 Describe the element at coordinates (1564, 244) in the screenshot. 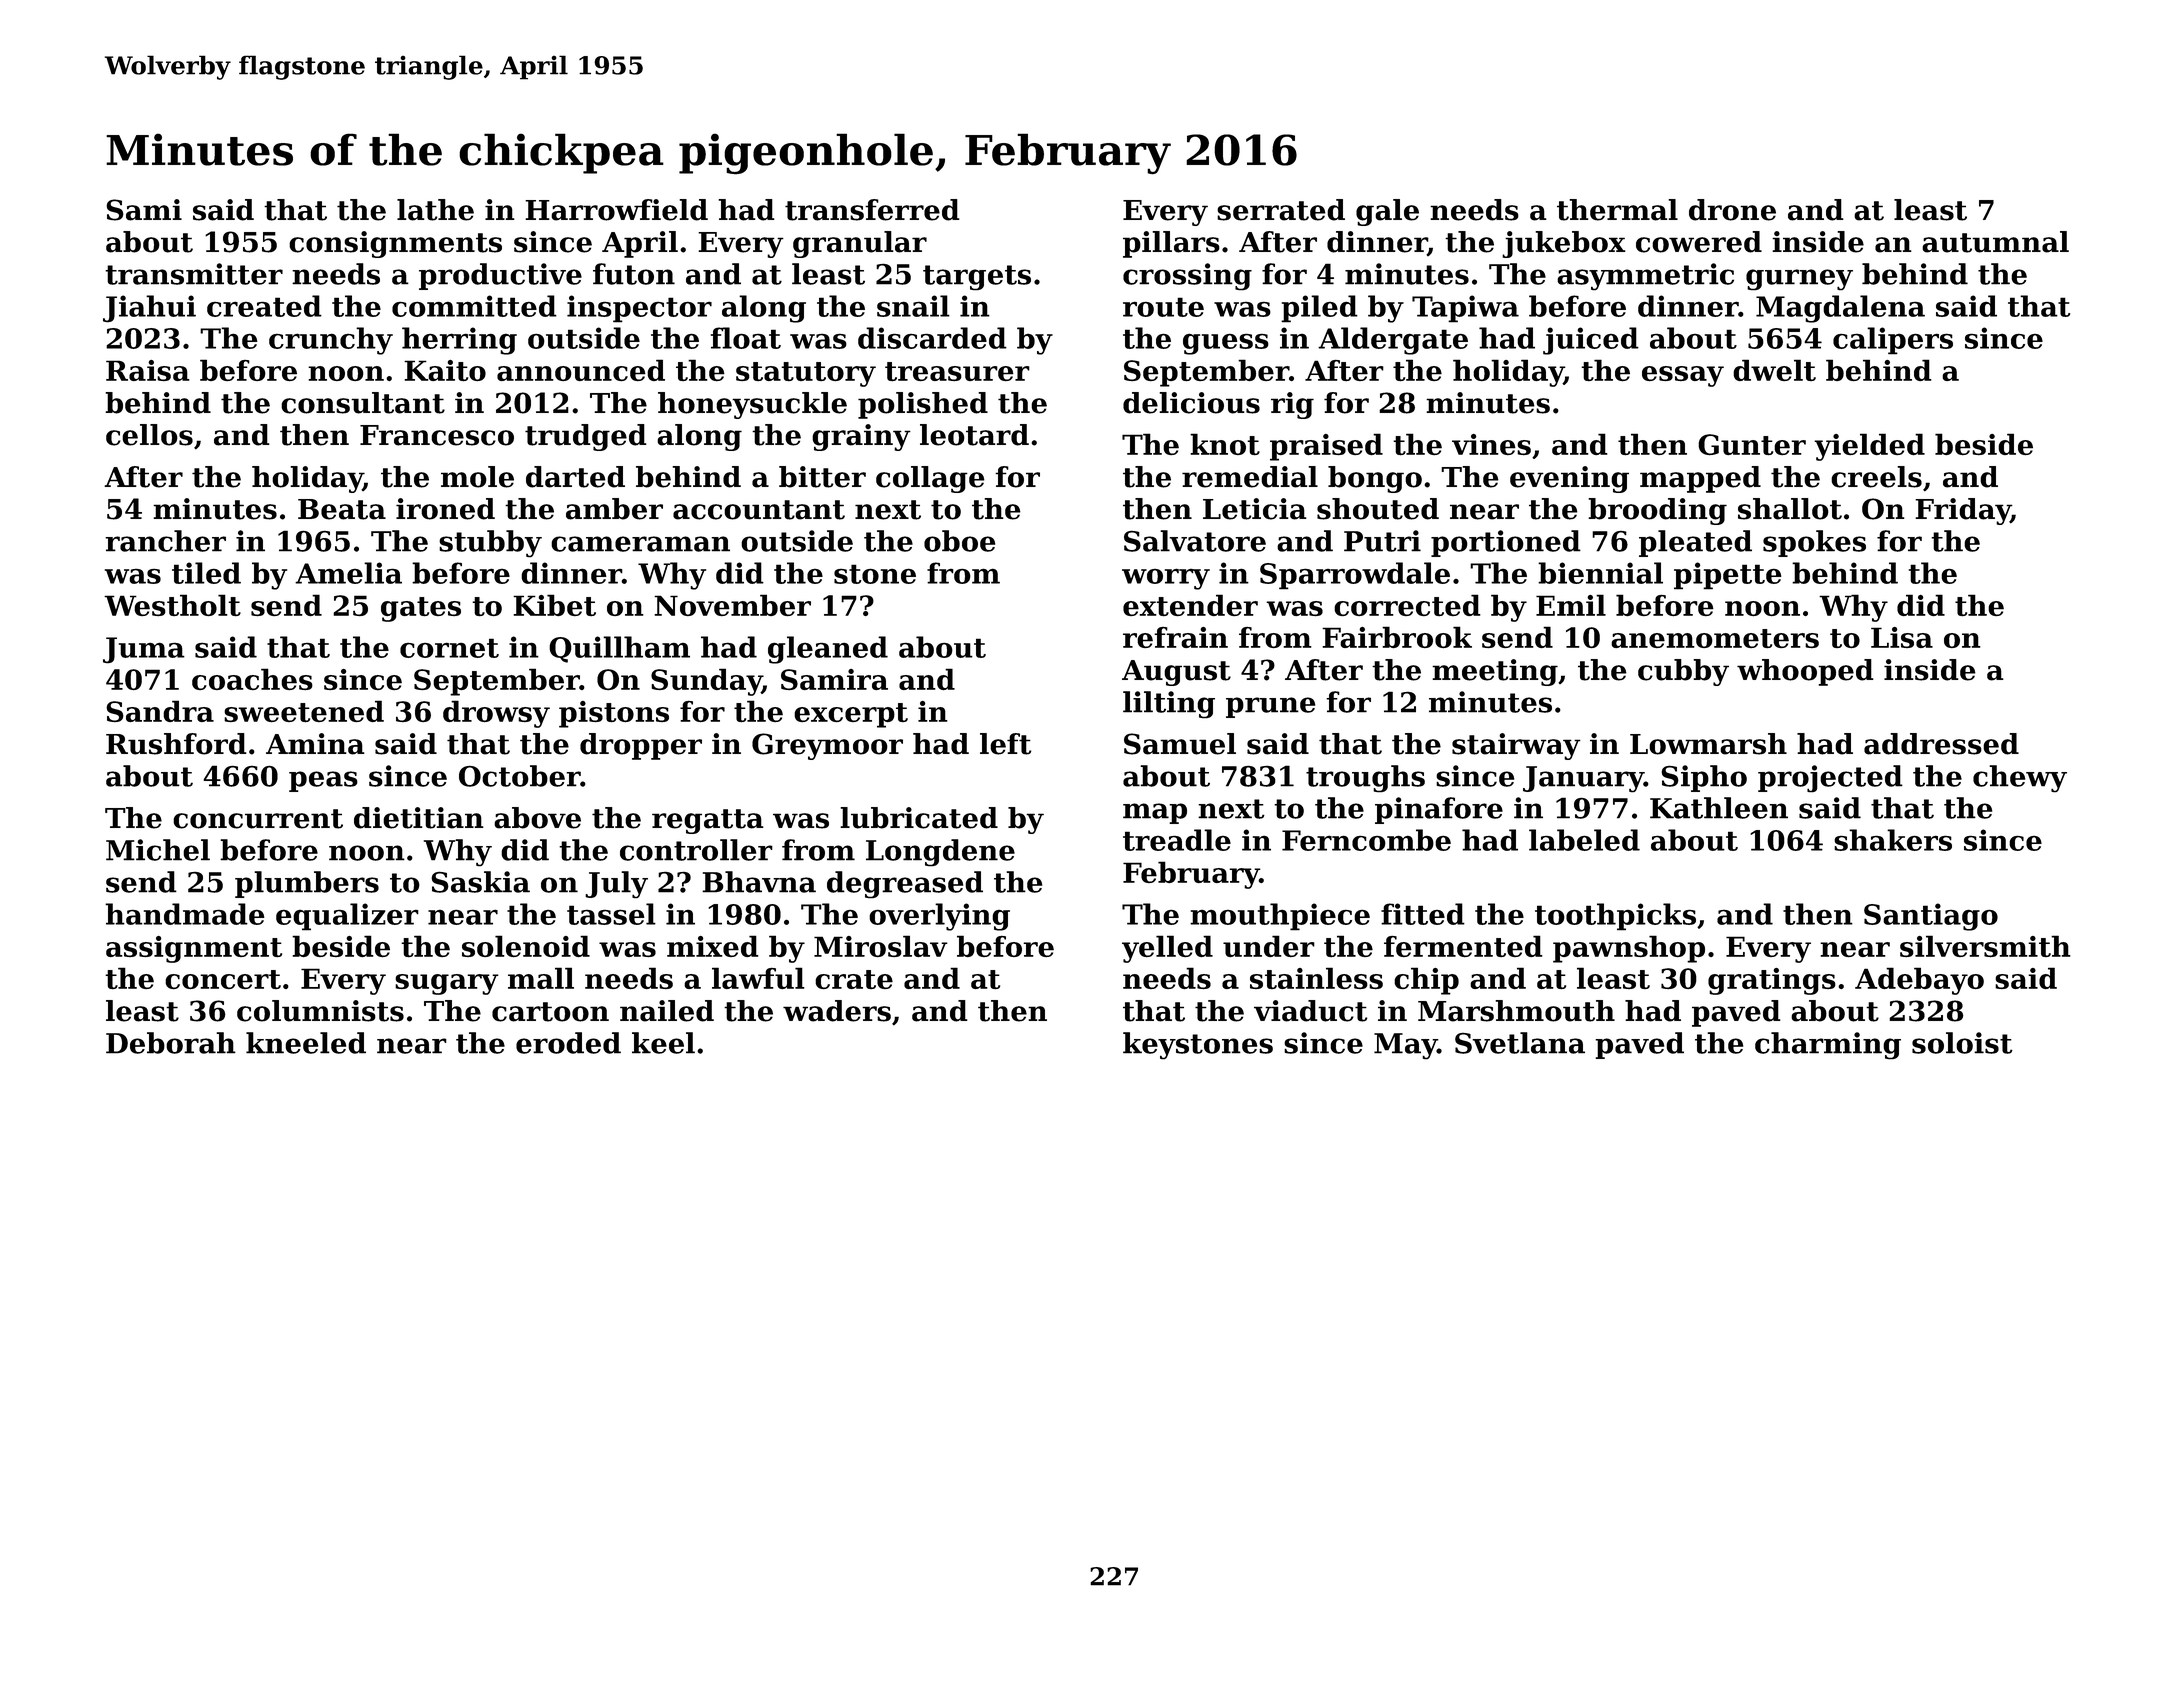

I see `jukebox` at that location.
